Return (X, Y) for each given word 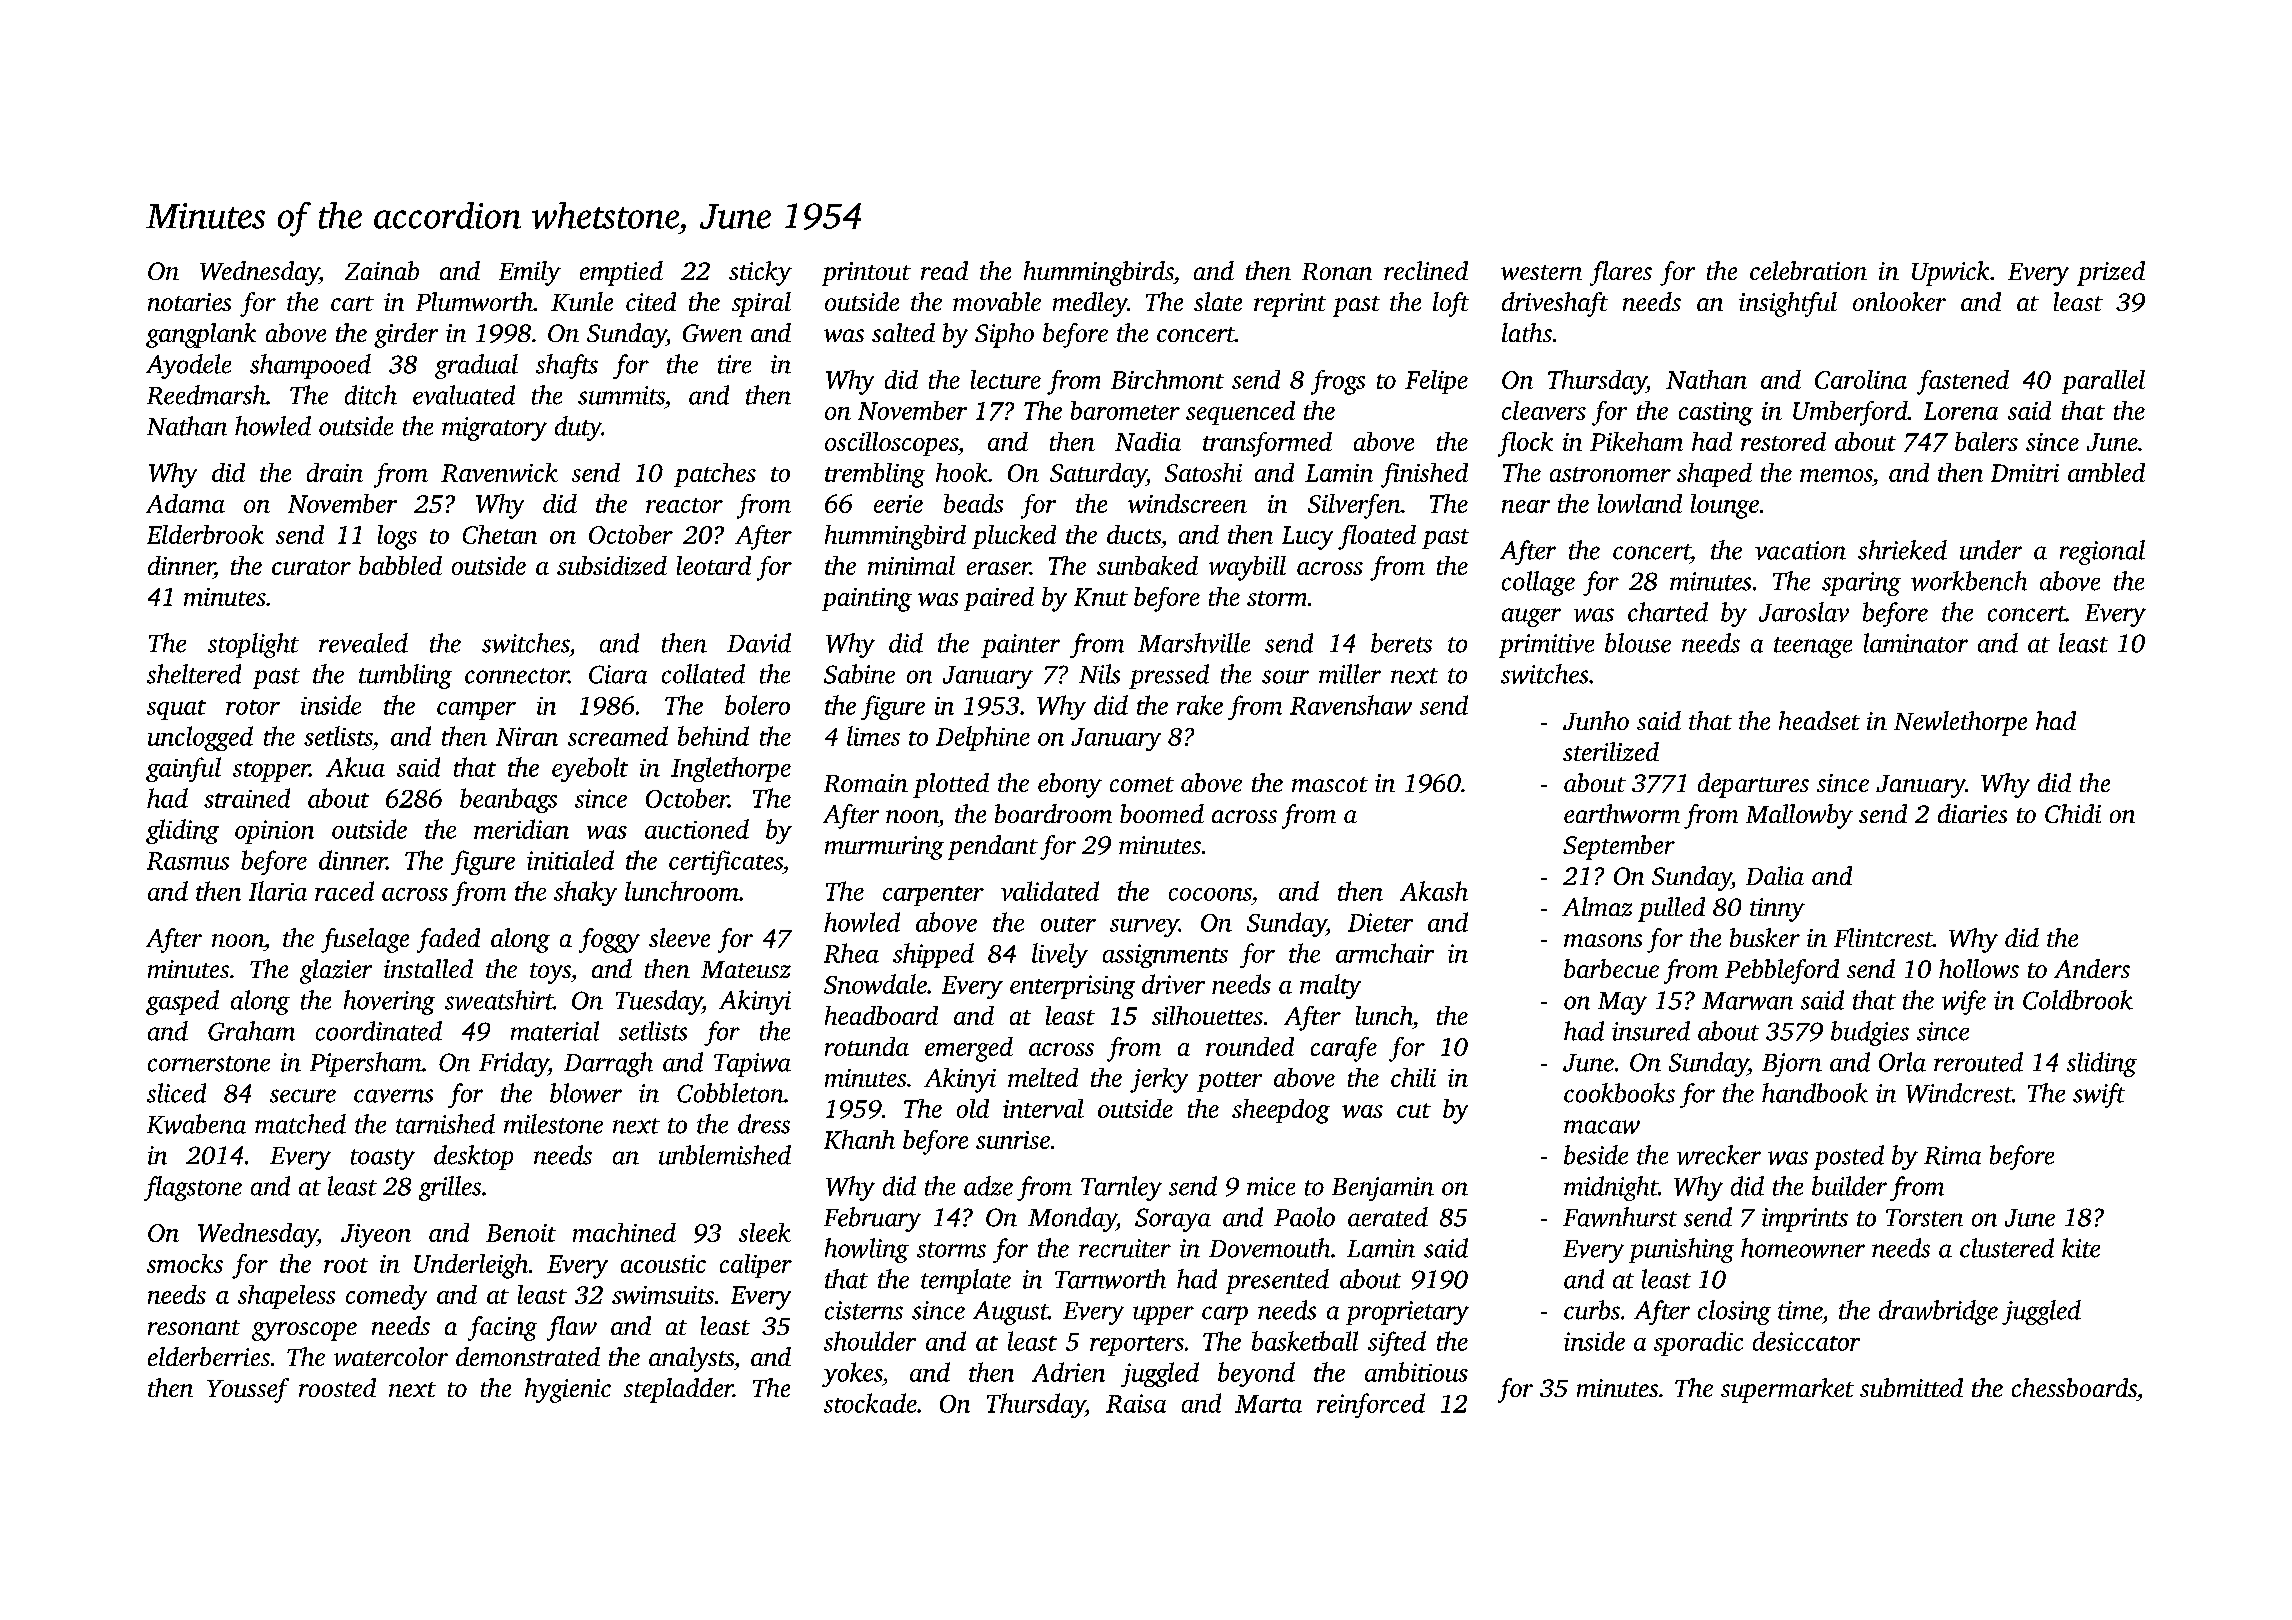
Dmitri (2025, 473)
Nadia (1148, 441)
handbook (1815, 1093)
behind (713, 736)
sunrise (1013, 1140)
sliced (176, 1093)
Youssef (248, 1390)
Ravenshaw (1351, 705)
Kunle (582, 301)
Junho (1596, 720)
